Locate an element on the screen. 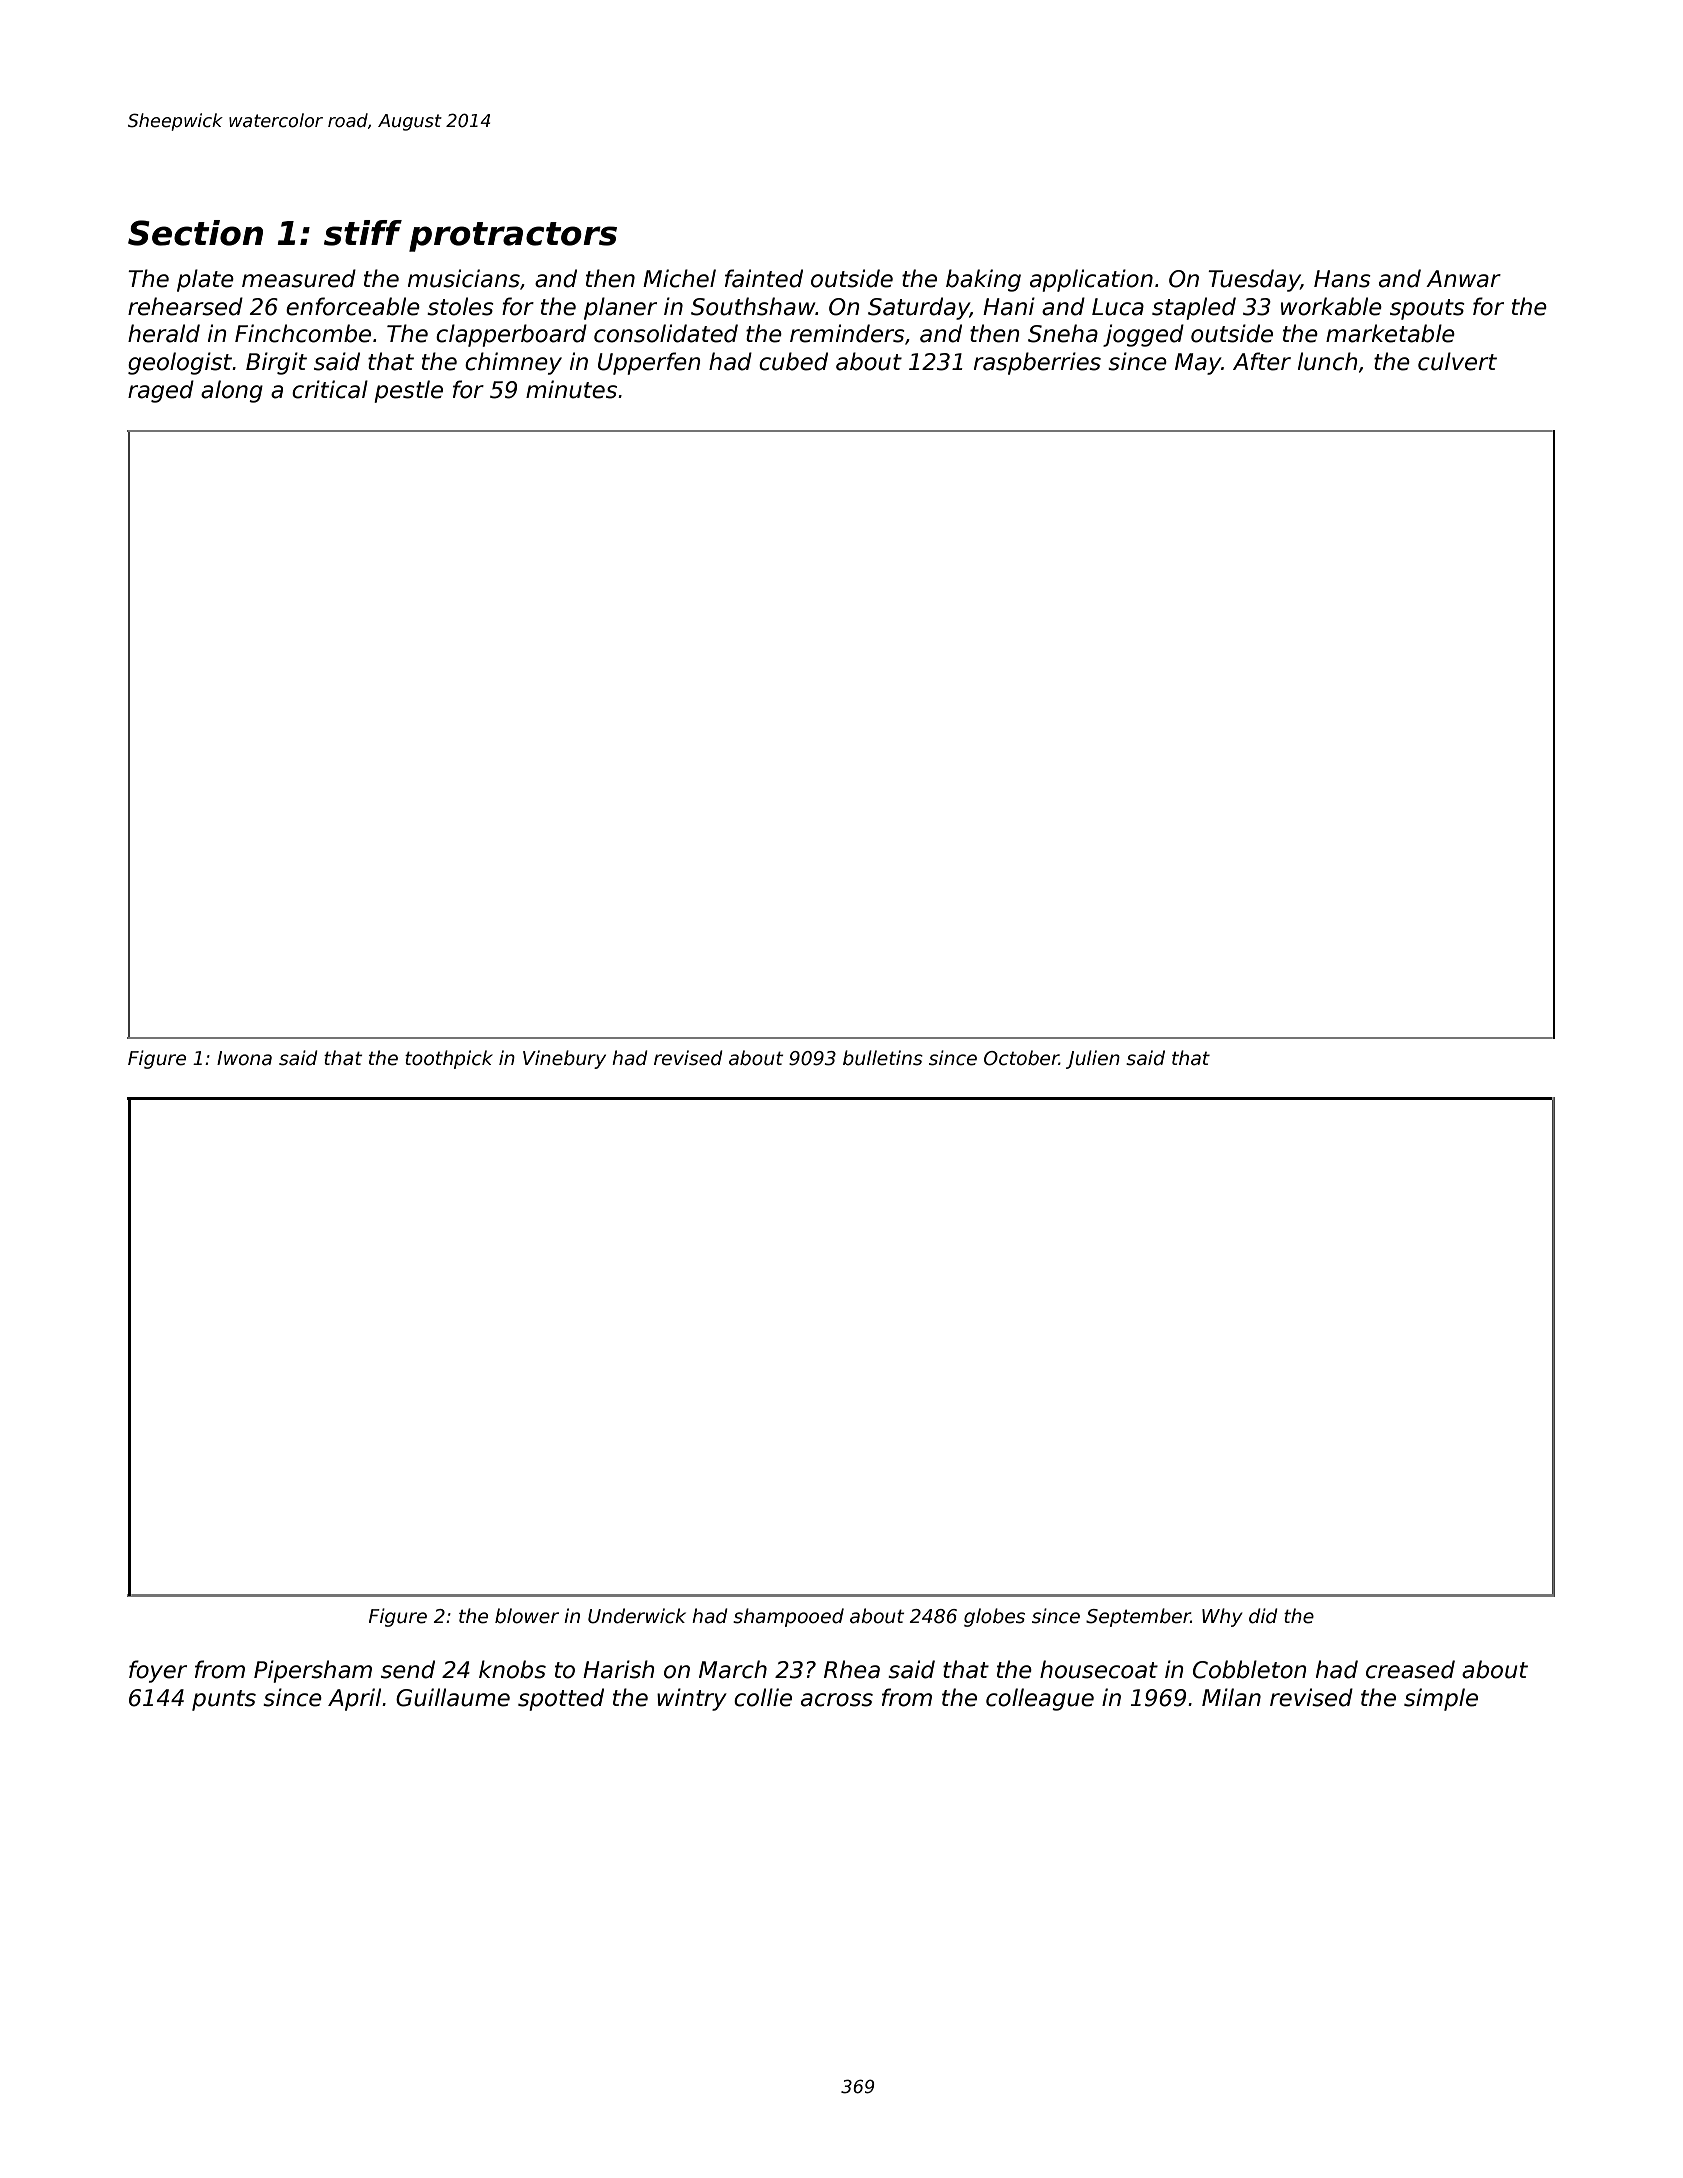 This screenshot has width=1683, height=2178. Julien is located at coordinates (1093, 1059).
